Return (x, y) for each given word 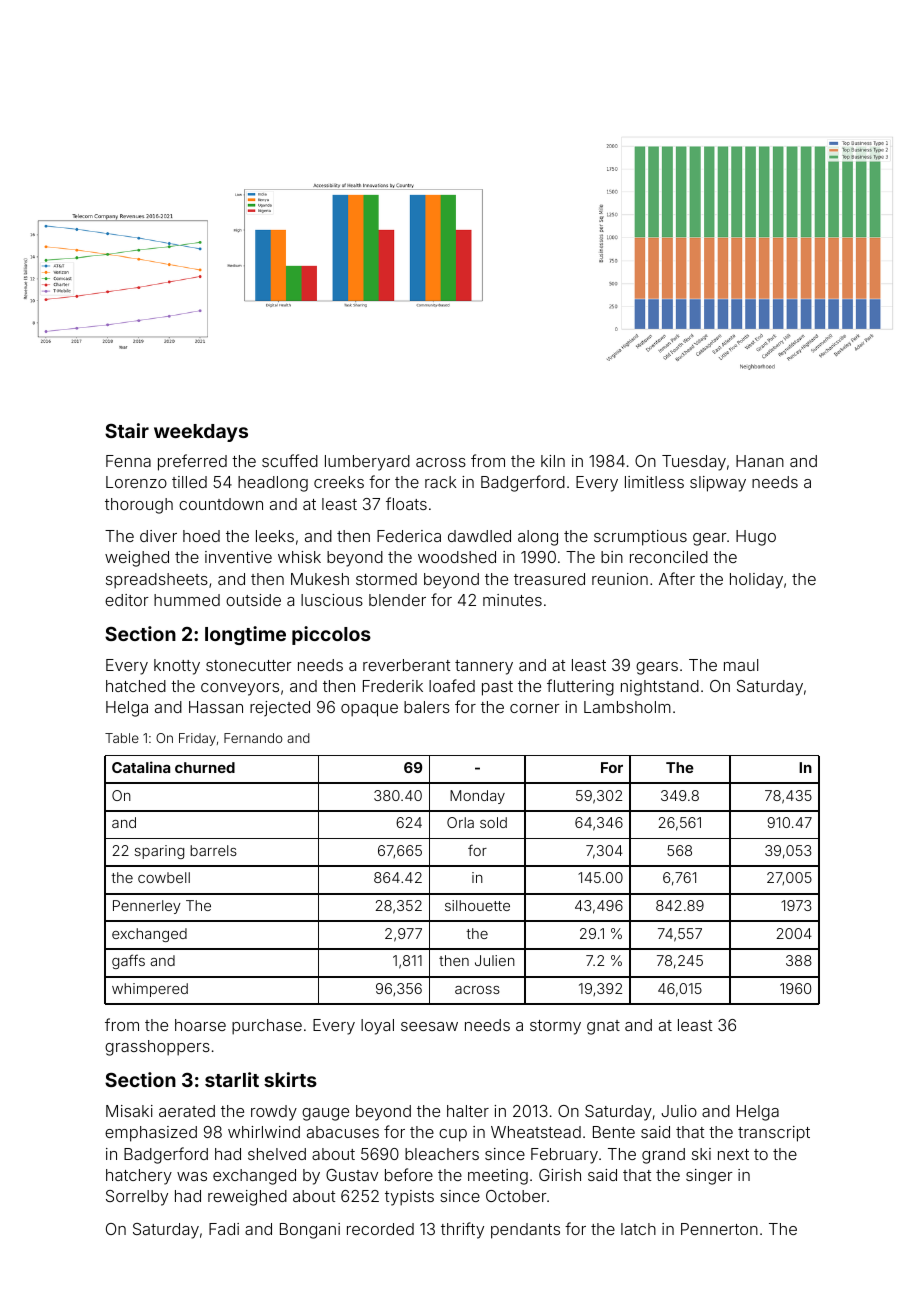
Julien (495, 960)
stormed (386, 579)
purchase (267, 1027)
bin (612, 557)
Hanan (760, 461)
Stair (127, 430)
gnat (603, 1027)
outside (253, 600)
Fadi (224, 1229)
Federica (409, 536)
